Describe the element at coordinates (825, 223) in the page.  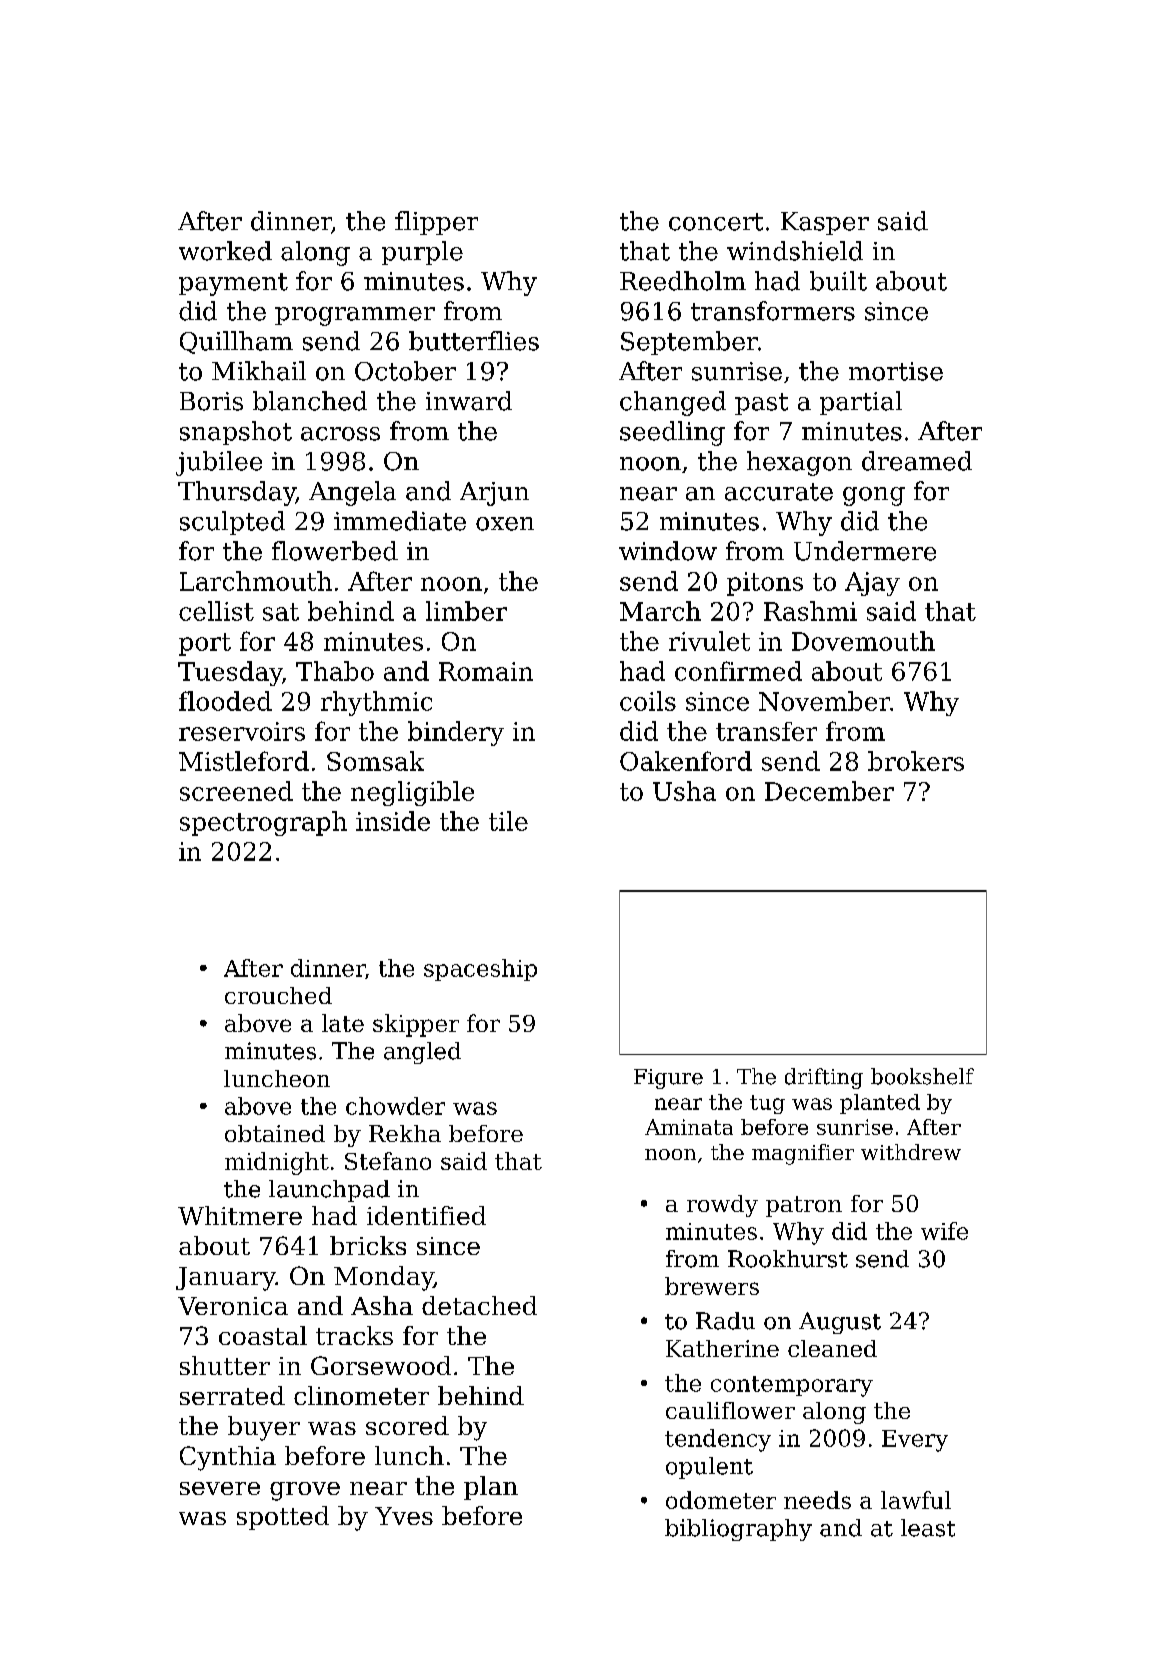
I see `Kasper` at that location.
